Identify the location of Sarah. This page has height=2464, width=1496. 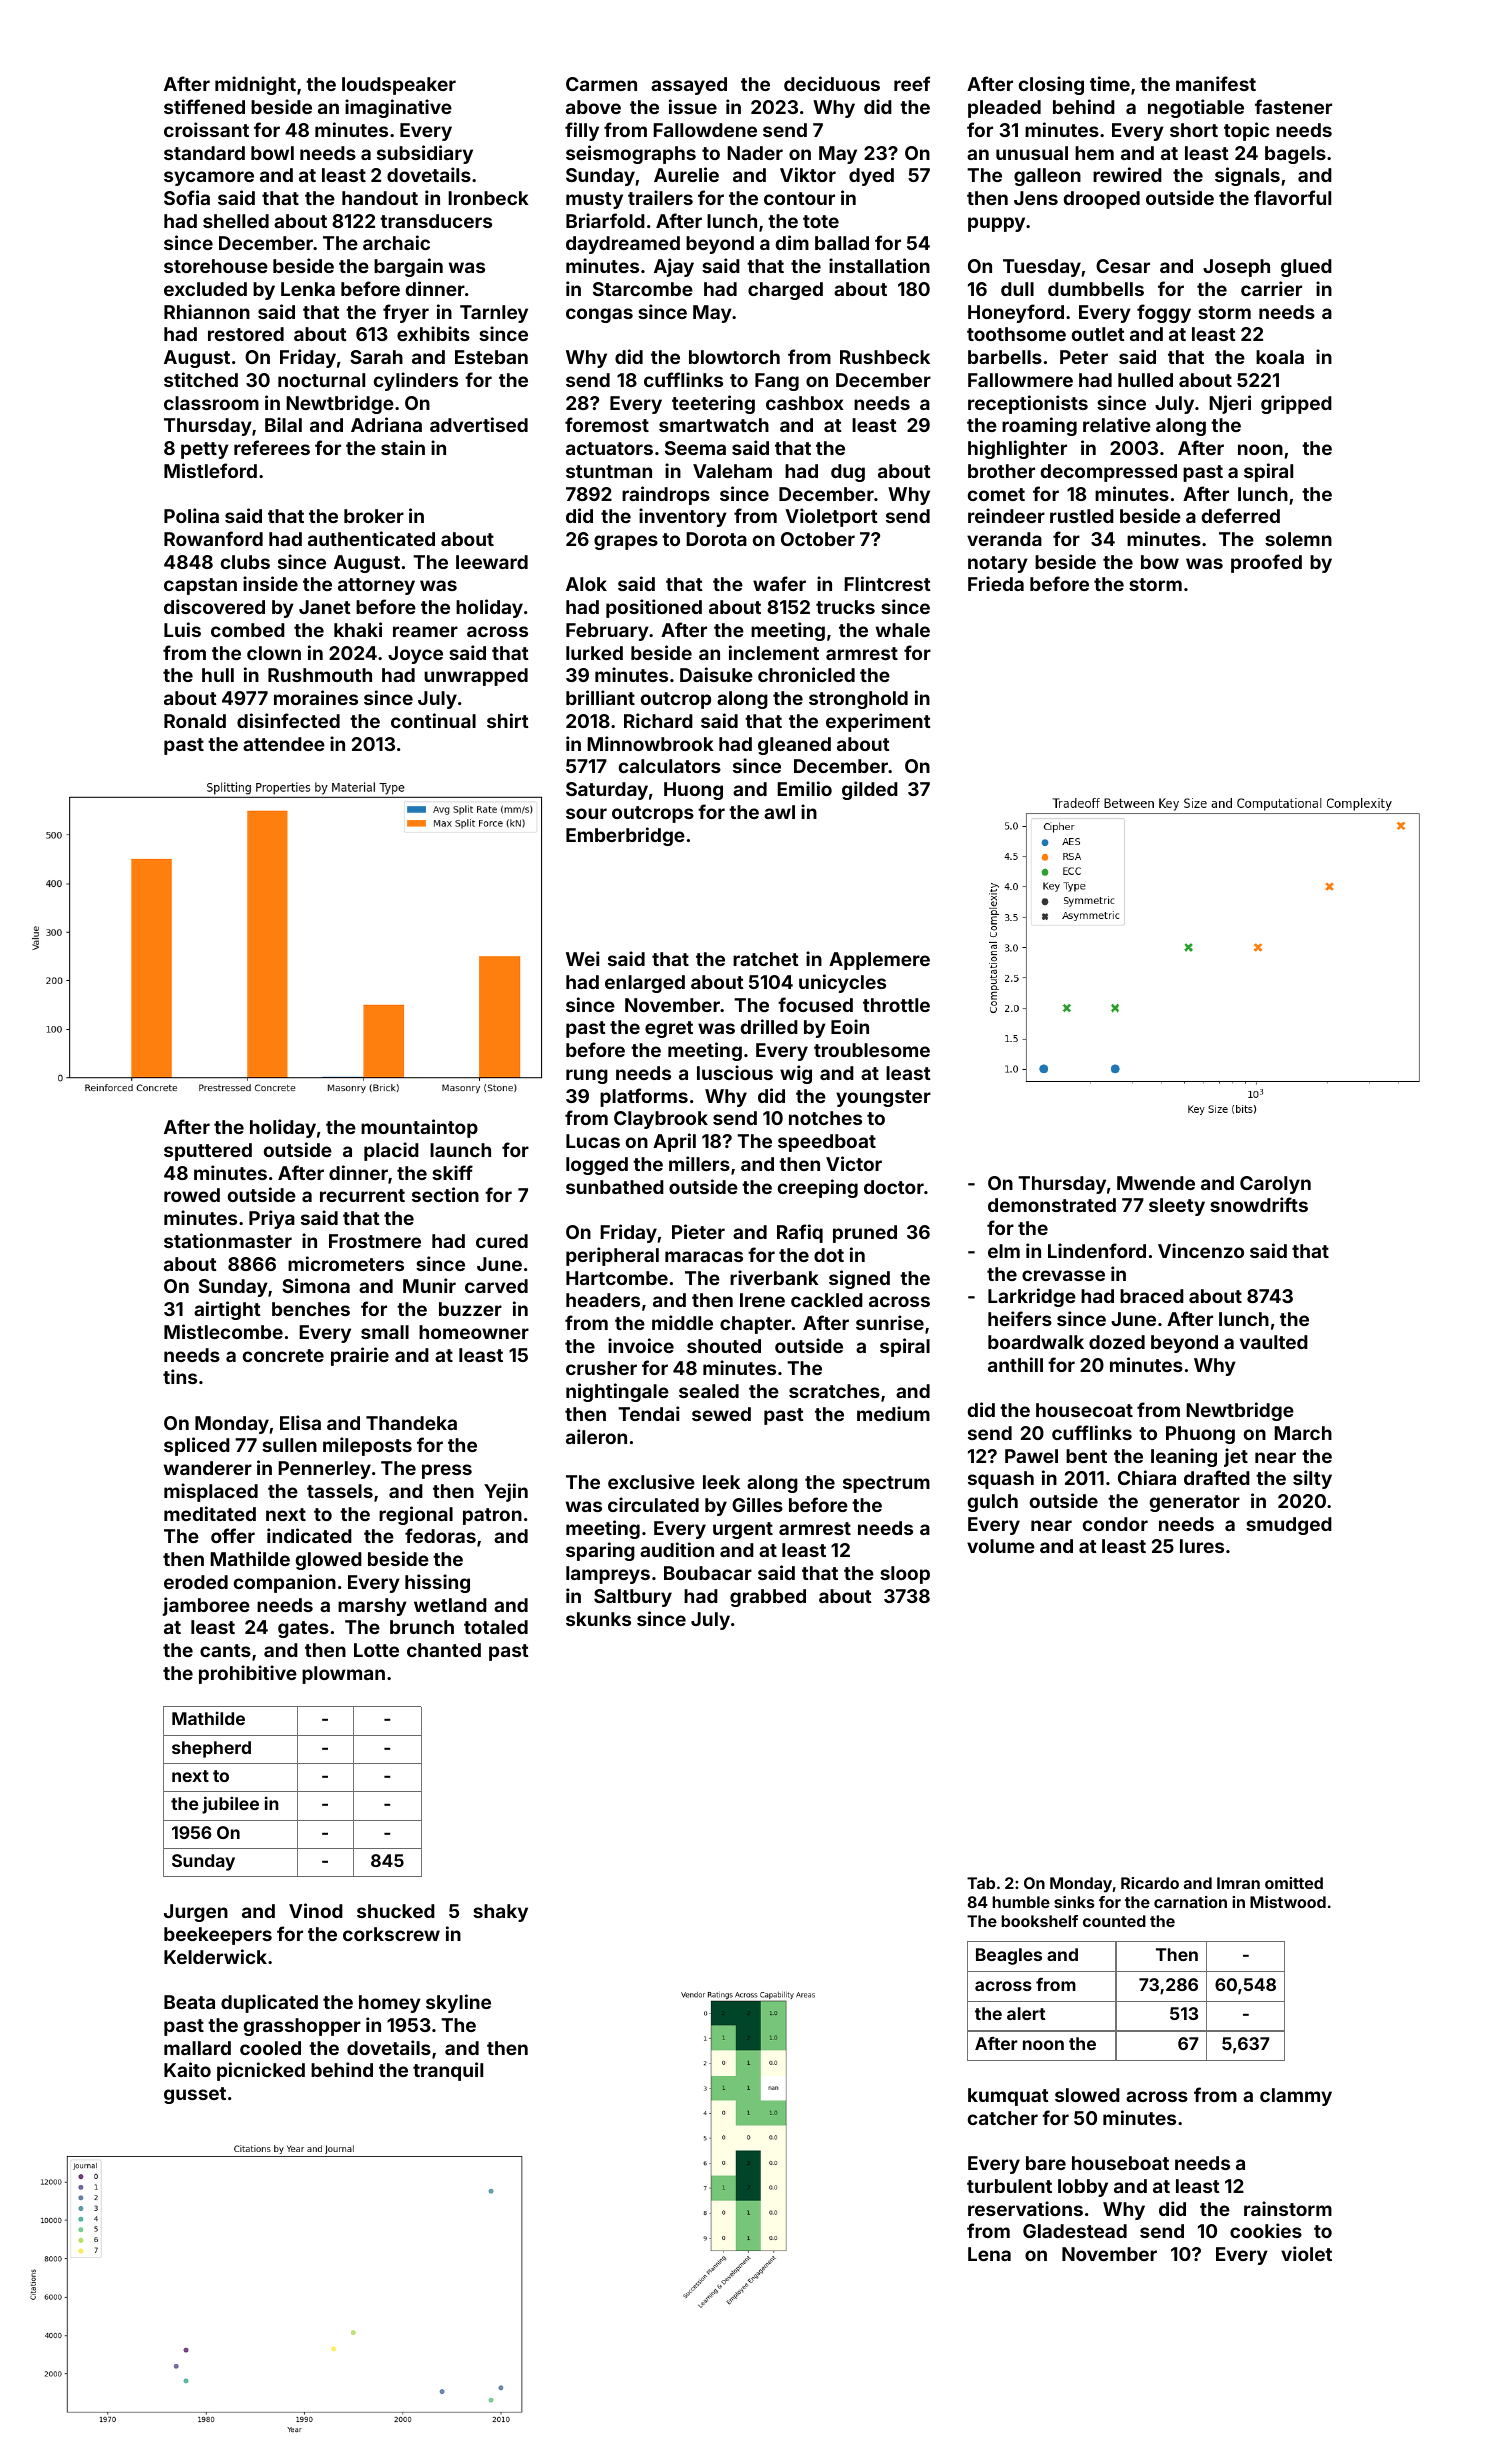
(376, 357).
